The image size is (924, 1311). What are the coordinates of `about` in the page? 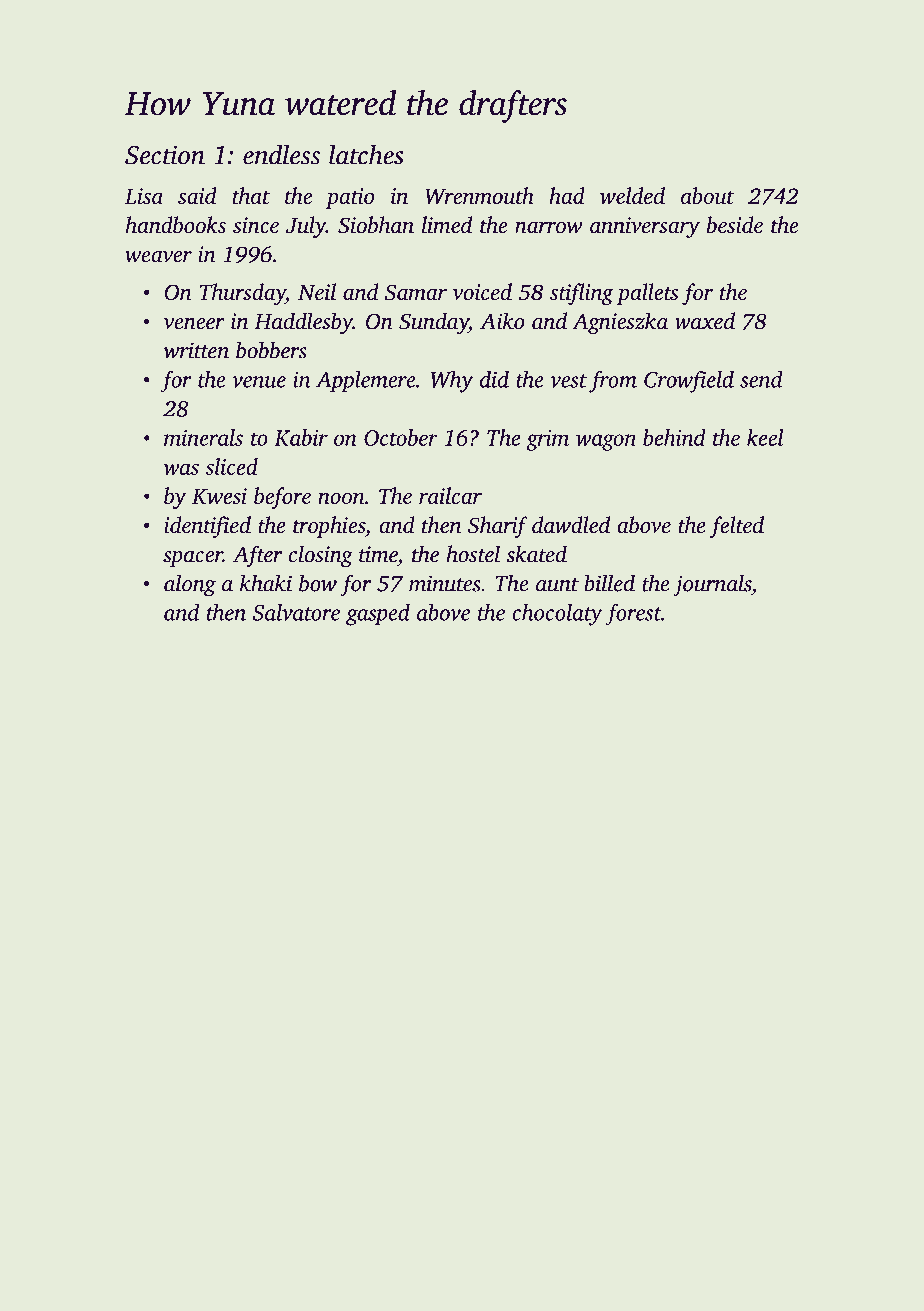 It's located at (707, 195).
